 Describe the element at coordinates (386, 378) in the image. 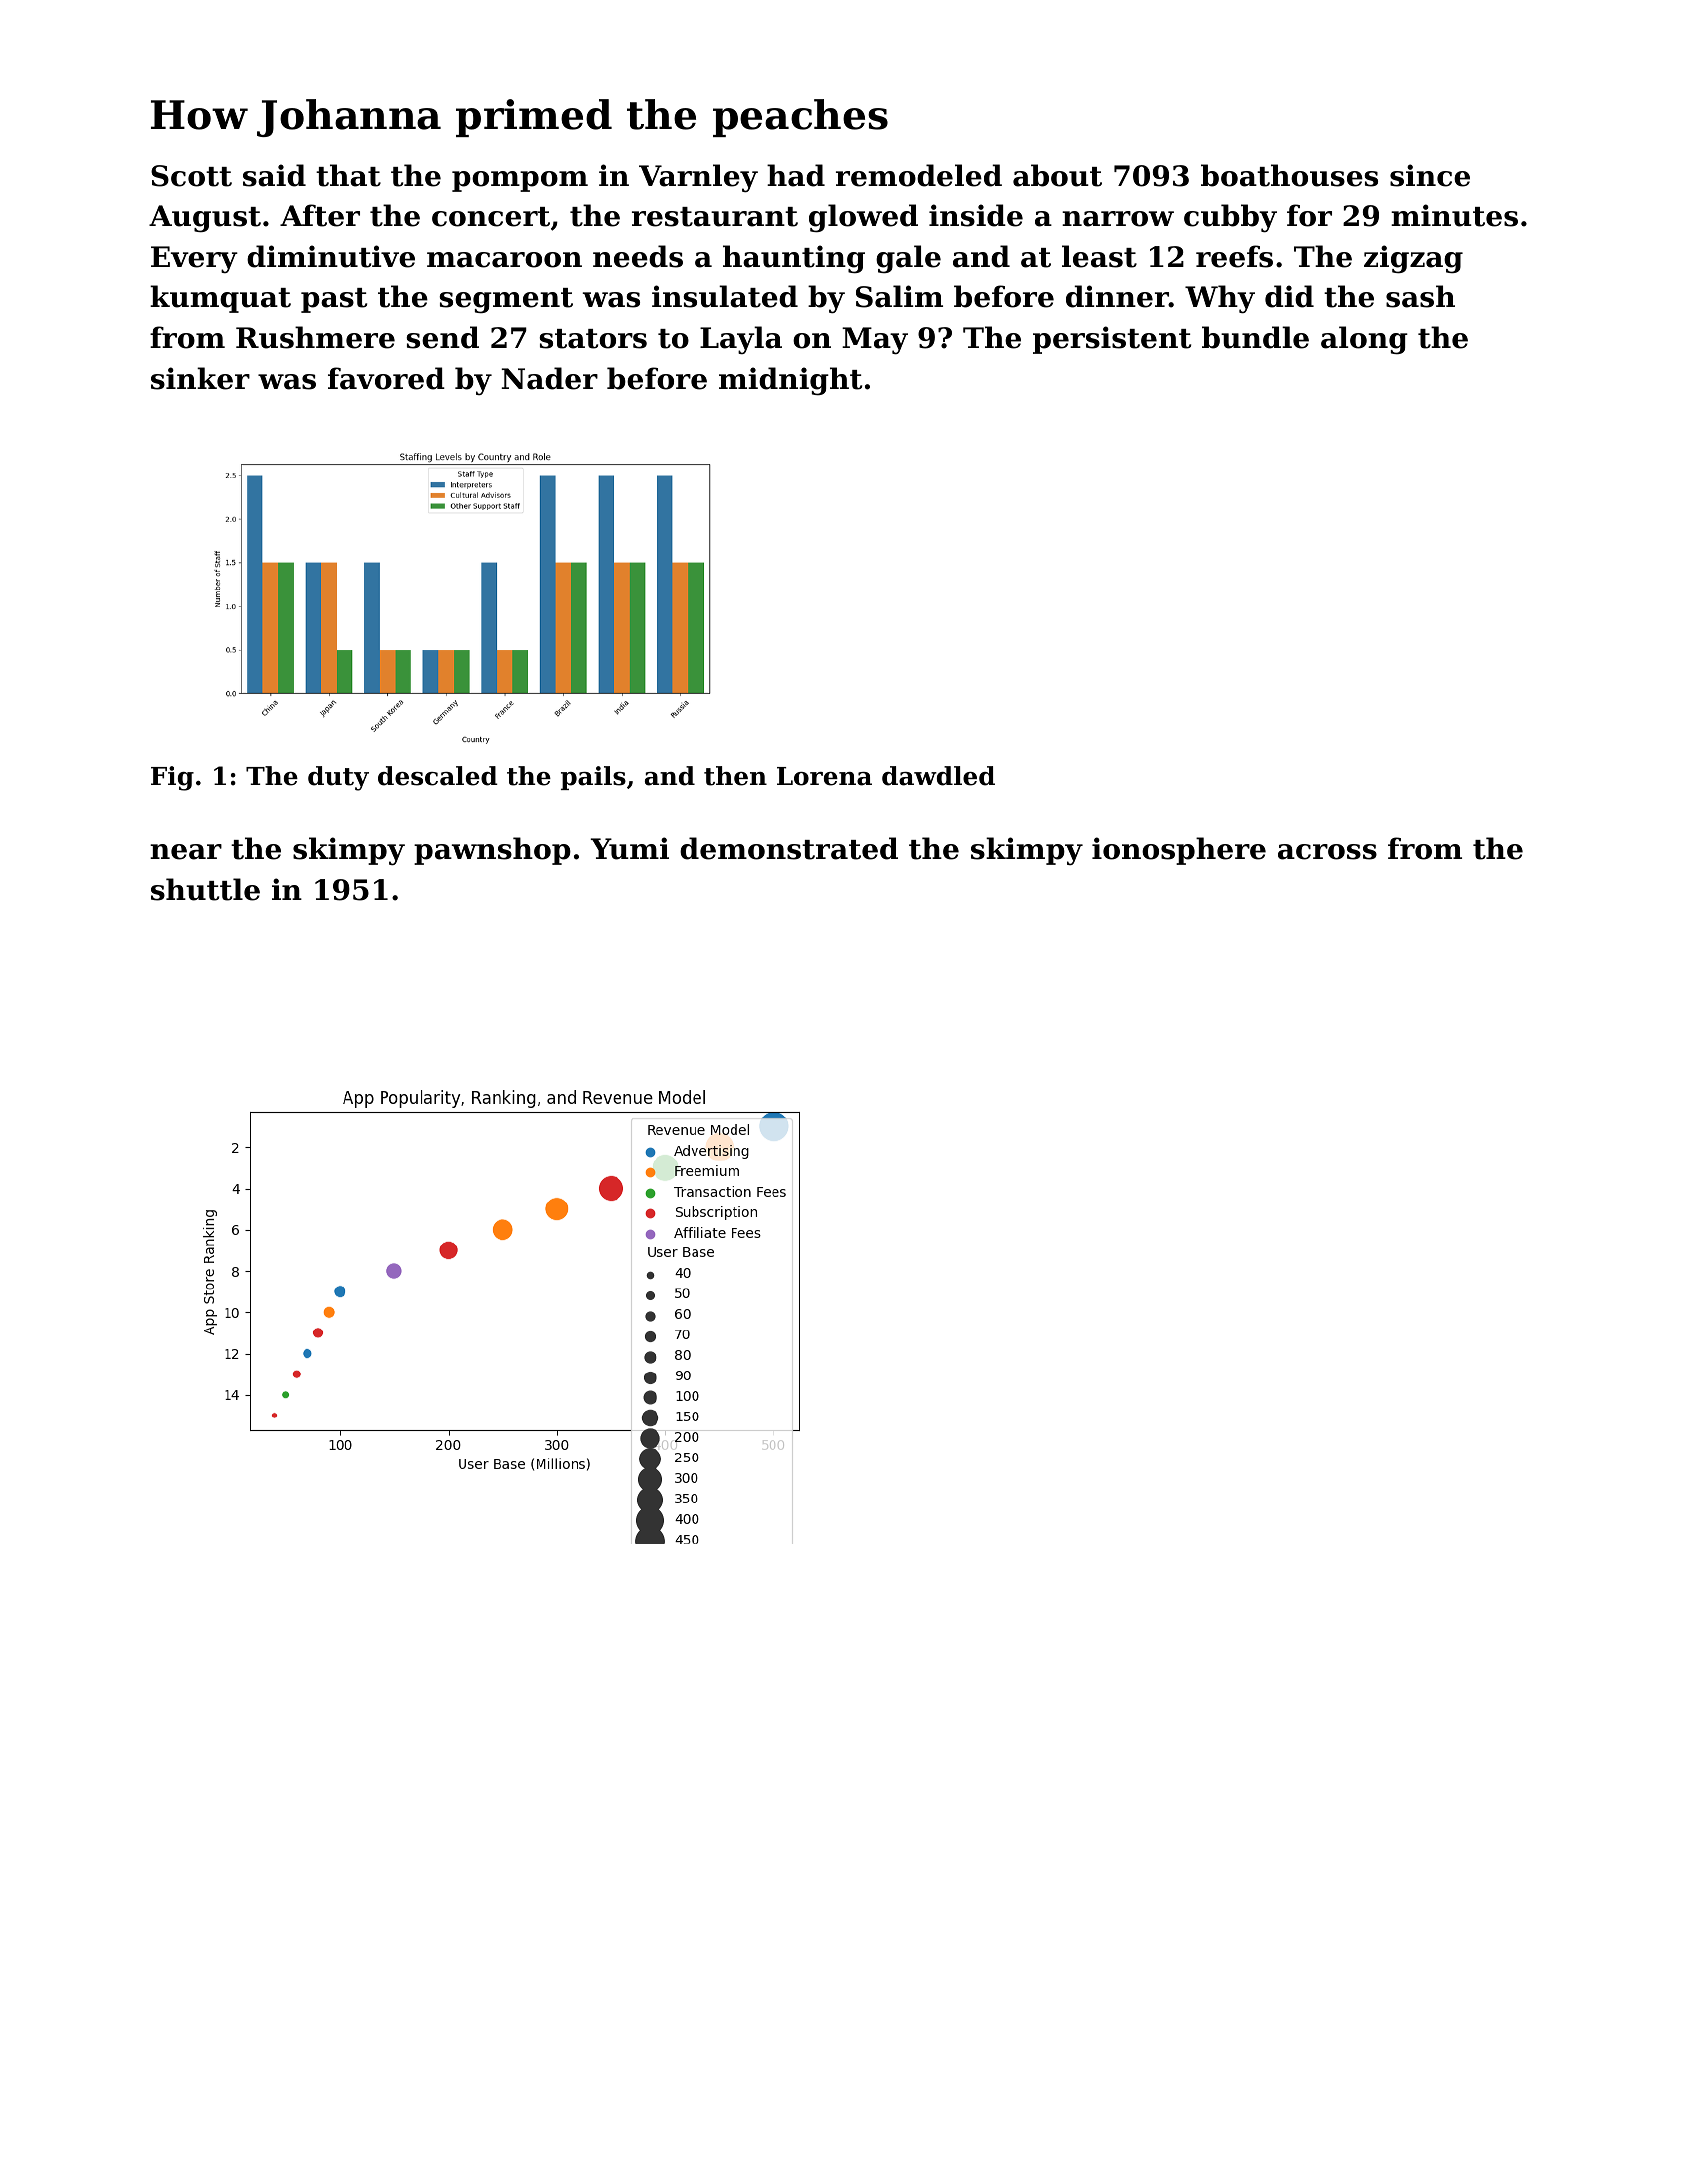

I see `favored` at that location.
